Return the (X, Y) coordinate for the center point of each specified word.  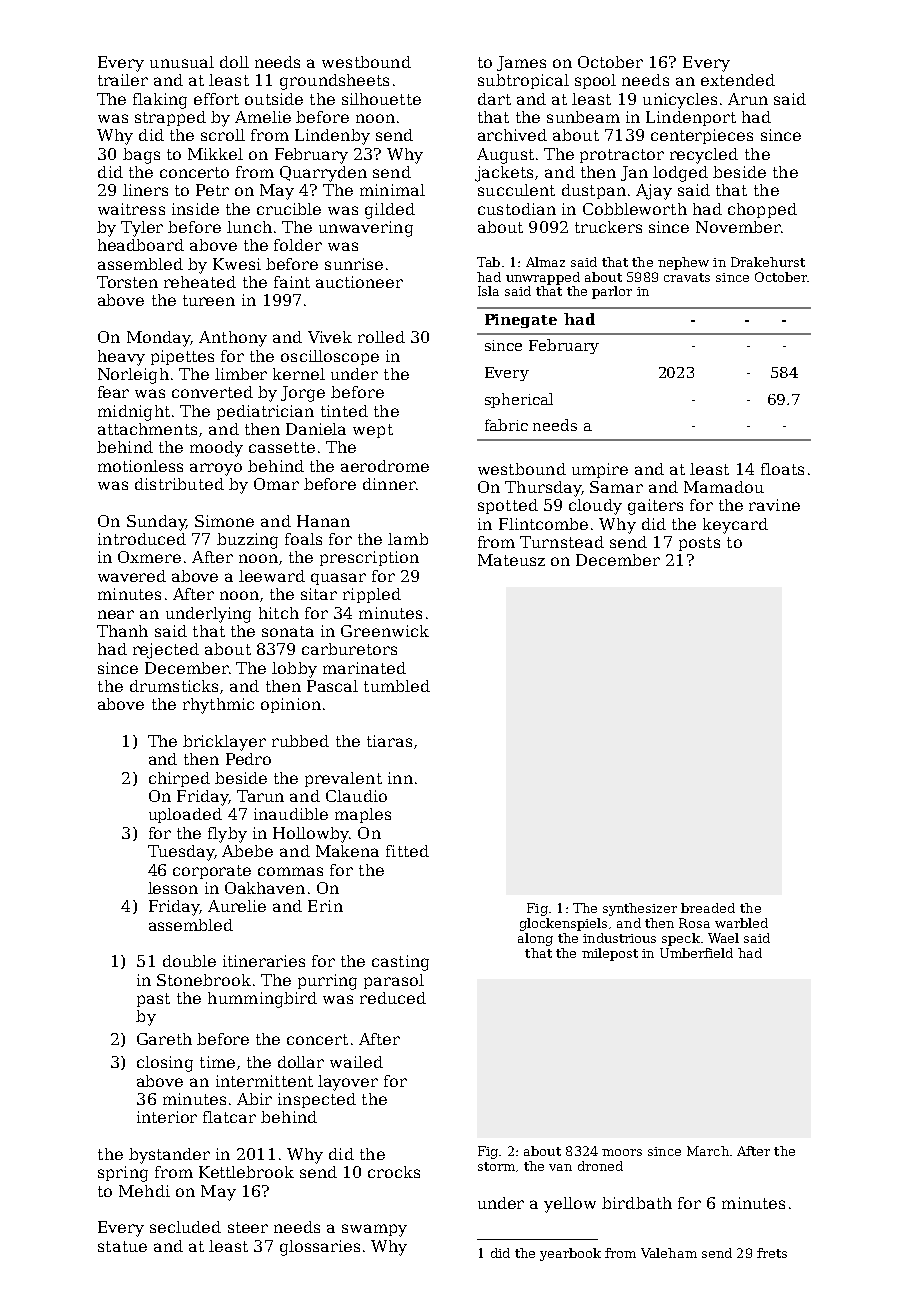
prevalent (343, 779)
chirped (179, 779)
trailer (123, 80)
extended (738, 80)
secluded (185, 1227)
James (521, 63)
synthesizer (640, 909)
